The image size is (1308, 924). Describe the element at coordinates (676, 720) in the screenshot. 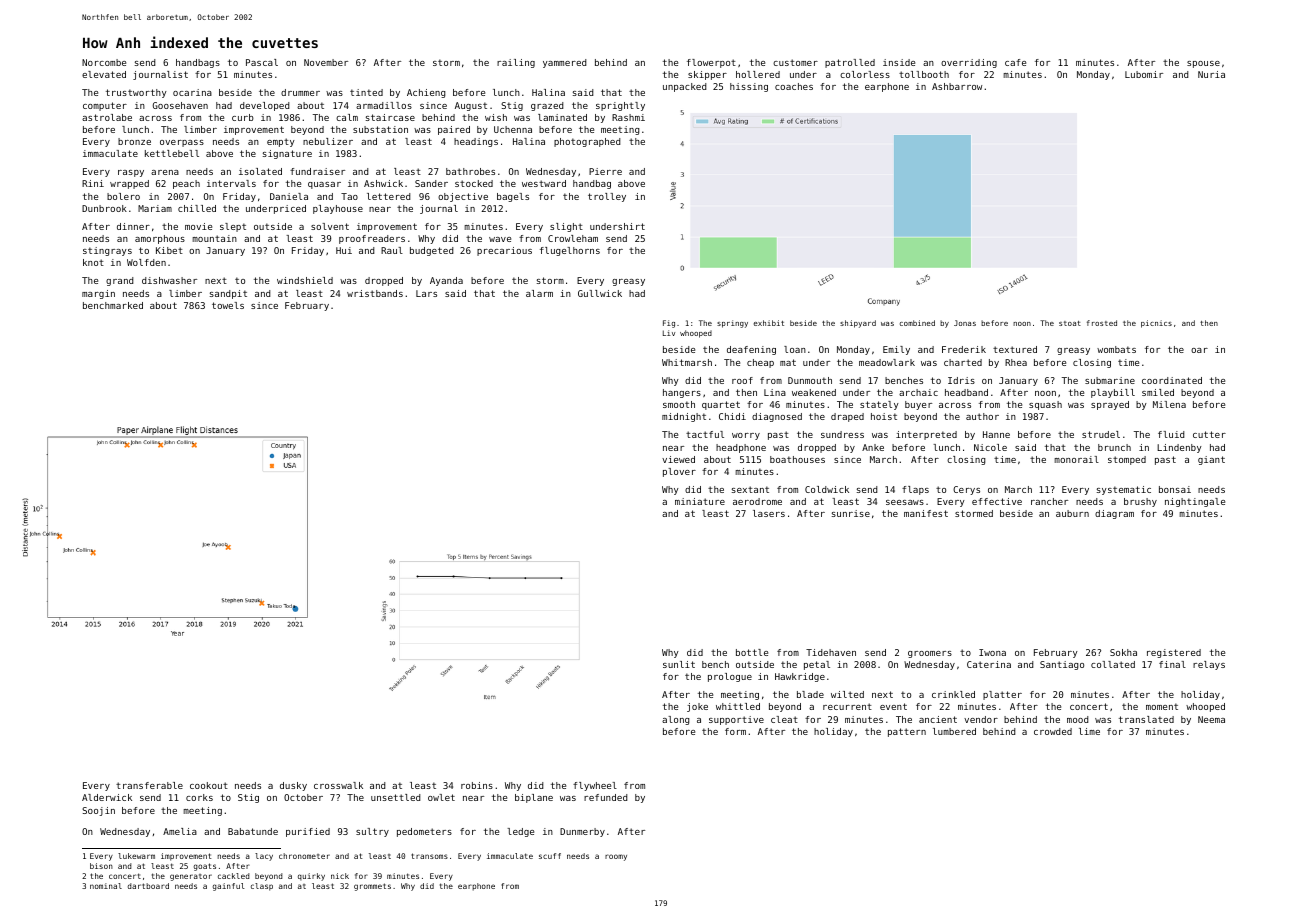

I see `along` at that location.
